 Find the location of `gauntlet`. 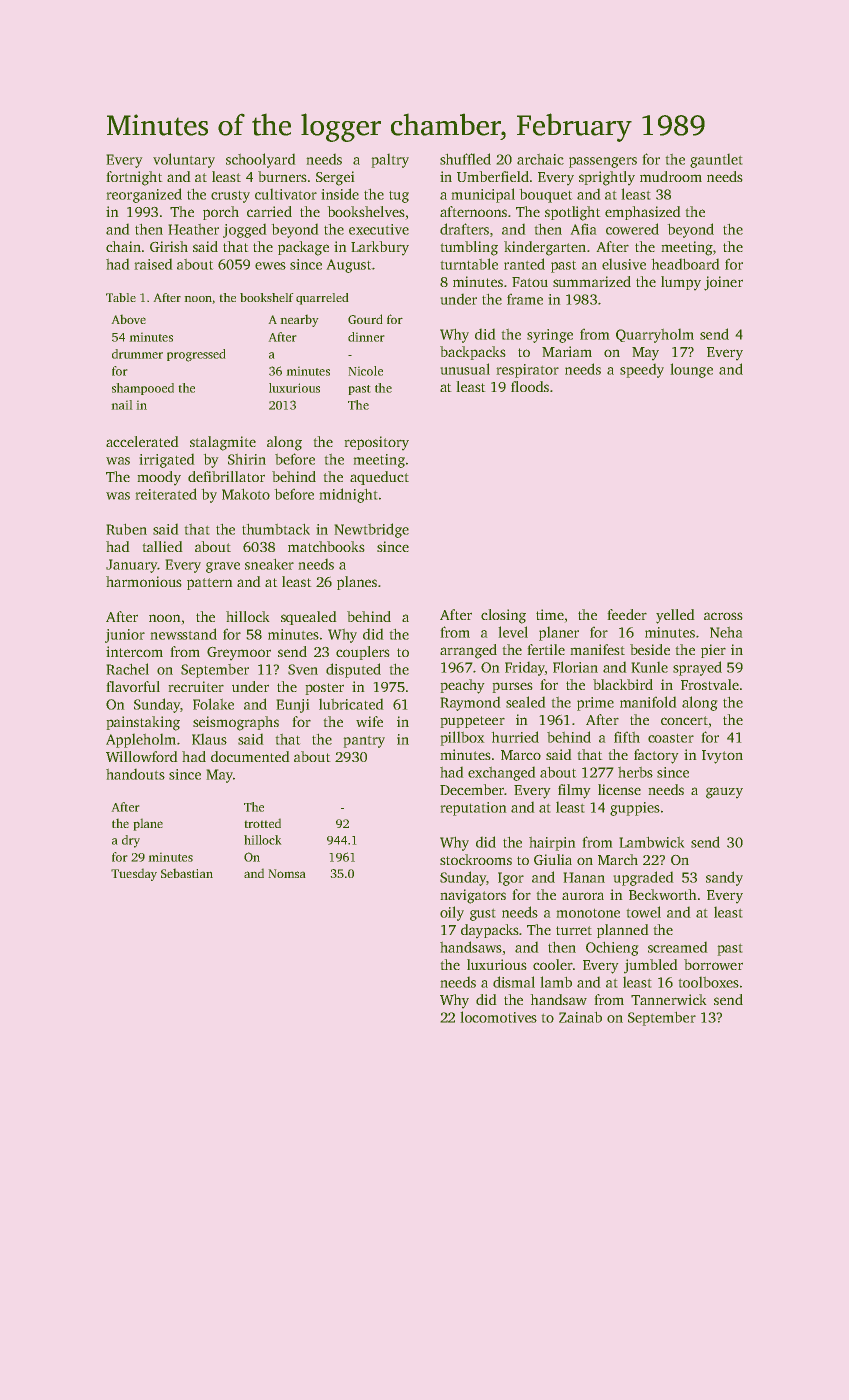

gauntlet is located at coordinates (716, 160).
